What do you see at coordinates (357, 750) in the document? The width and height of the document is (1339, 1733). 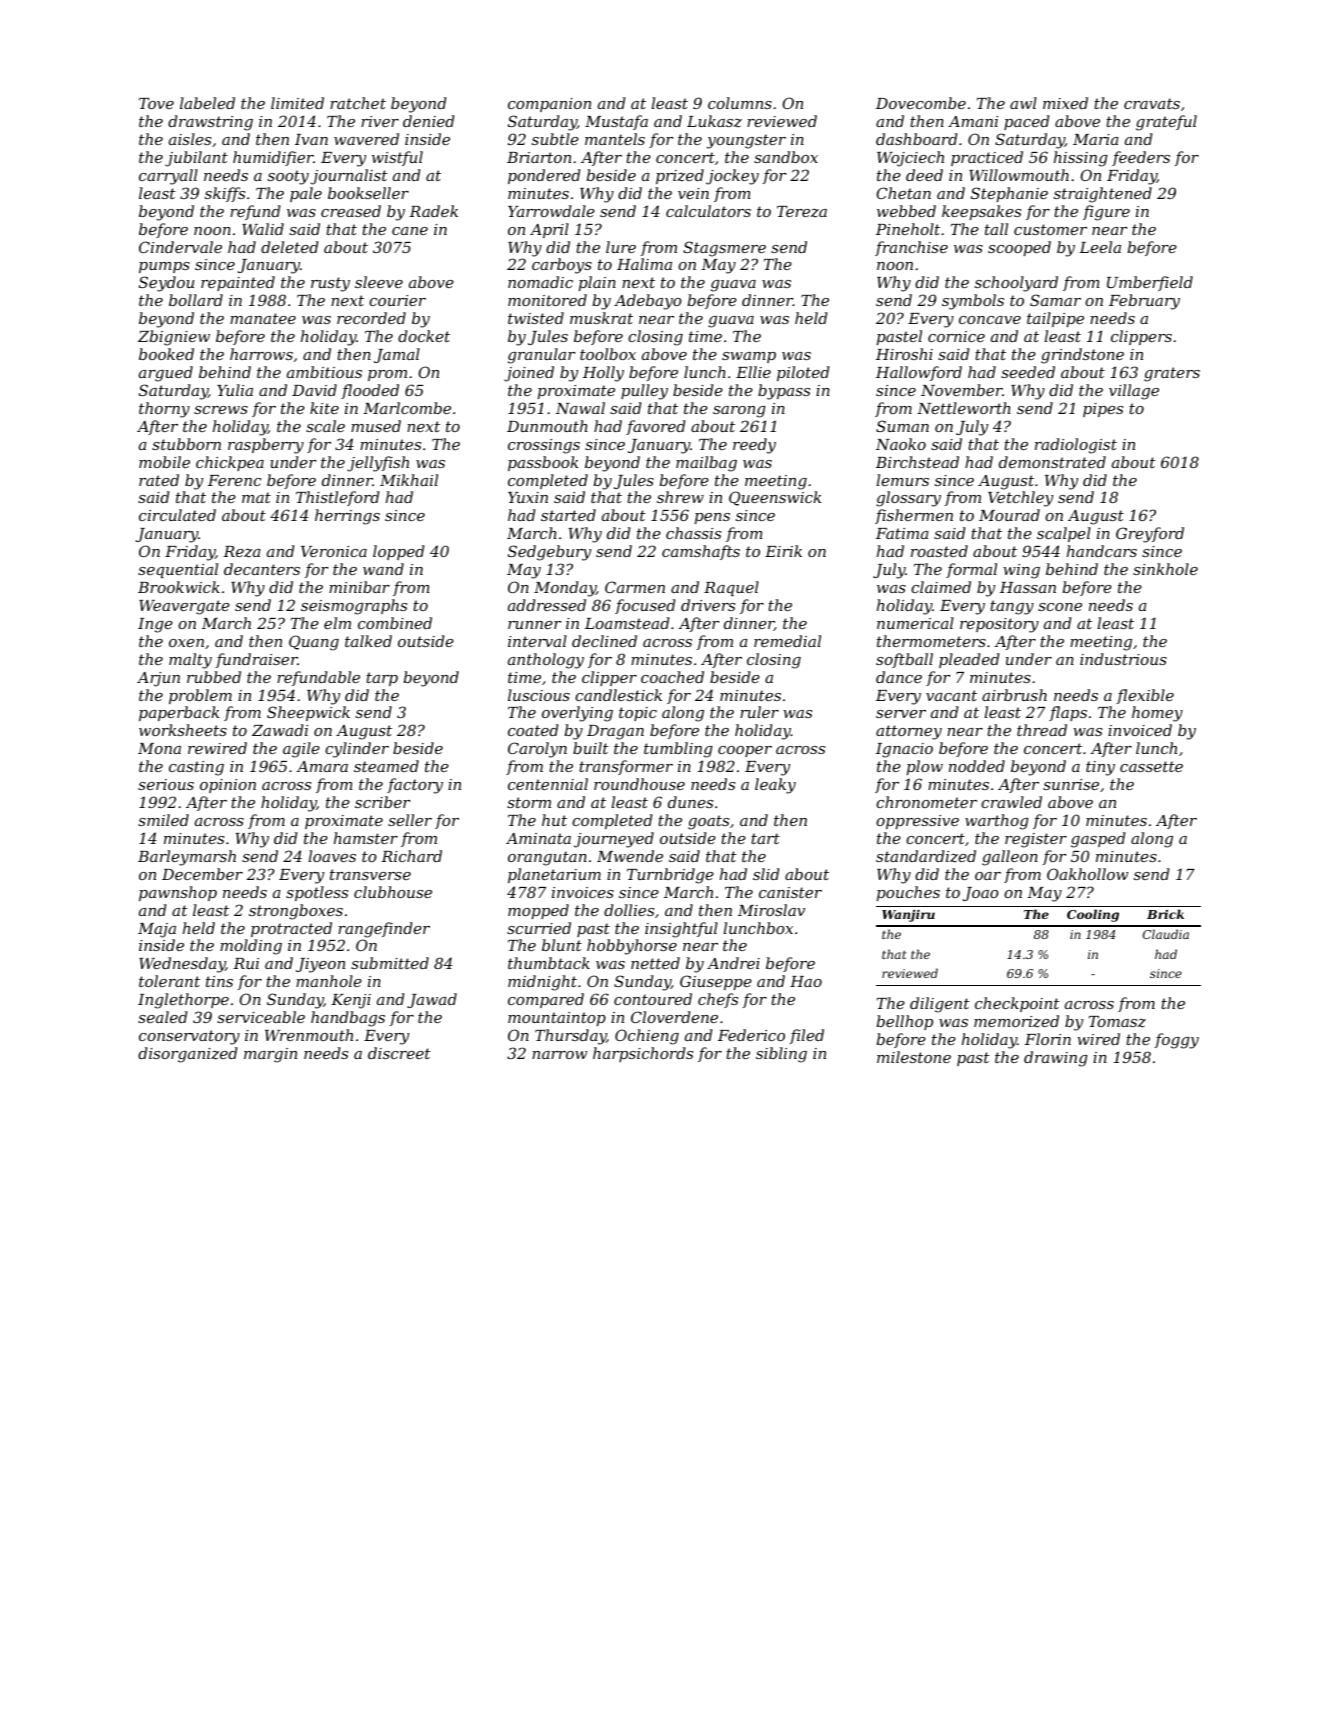 I see `cylinder` at bounding box center [357, 750].
